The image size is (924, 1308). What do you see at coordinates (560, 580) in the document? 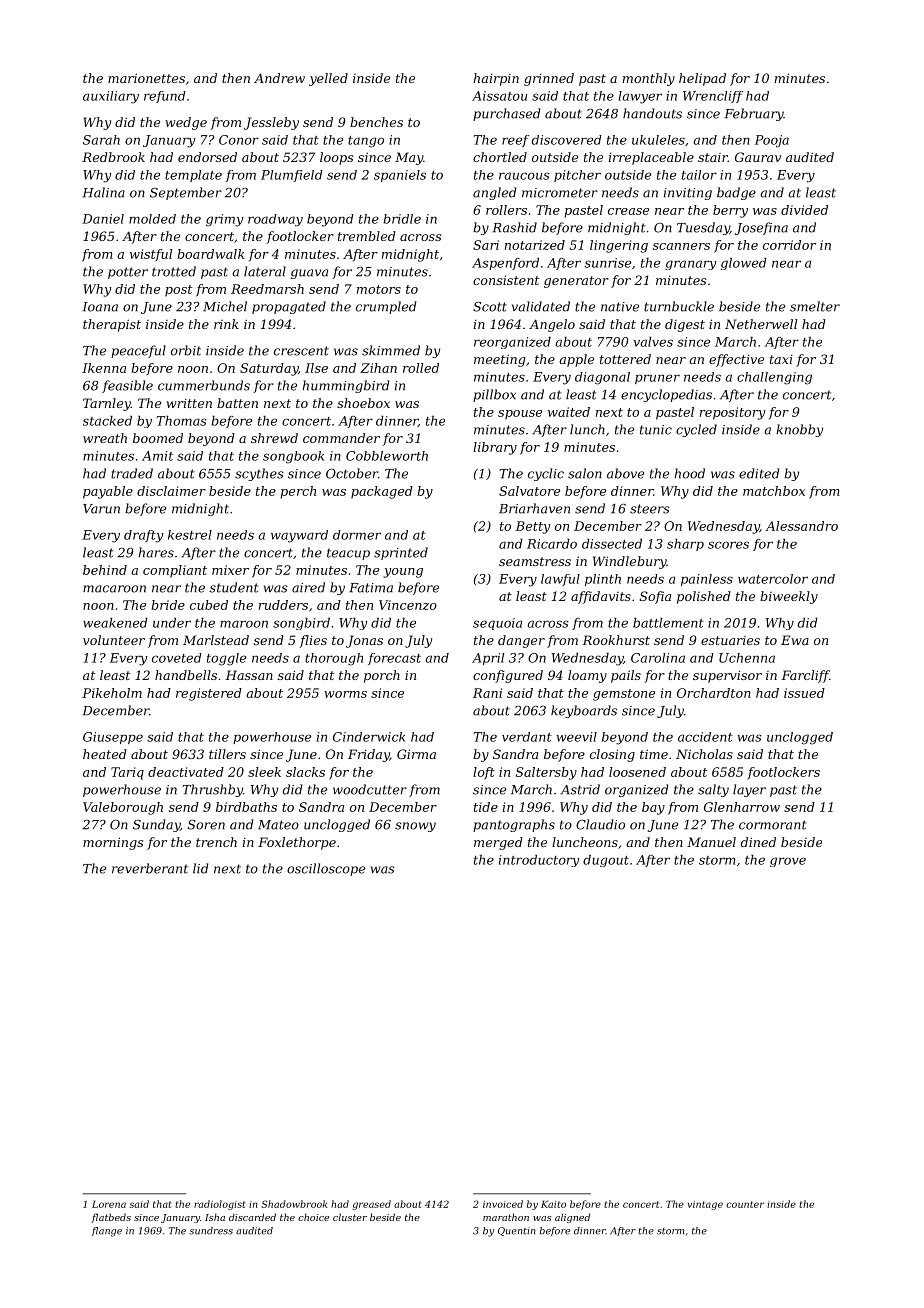
I see `lawful` at bounding box center [560, 580].
